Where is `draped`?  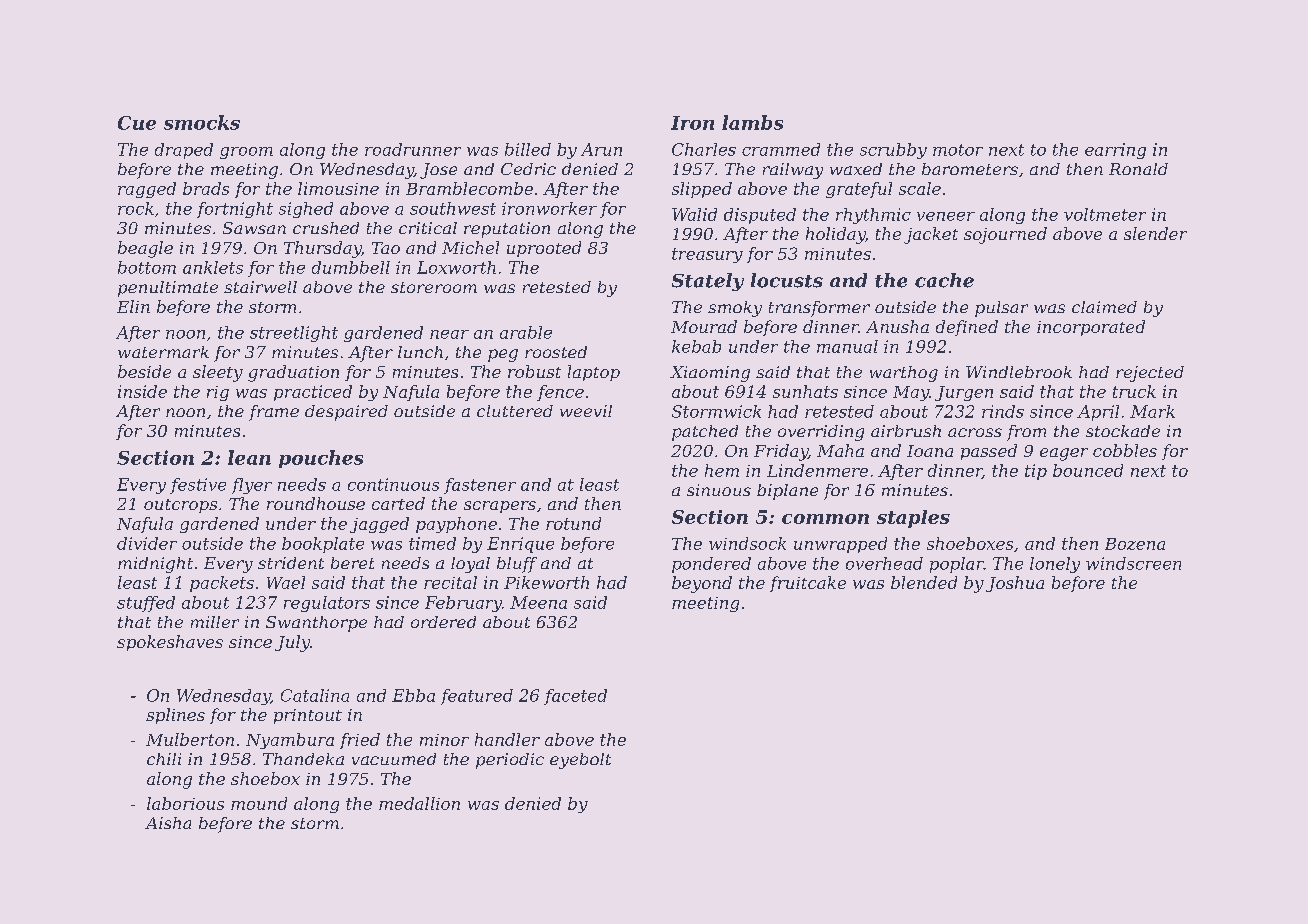 draped is located at coordinates (184, 151).
